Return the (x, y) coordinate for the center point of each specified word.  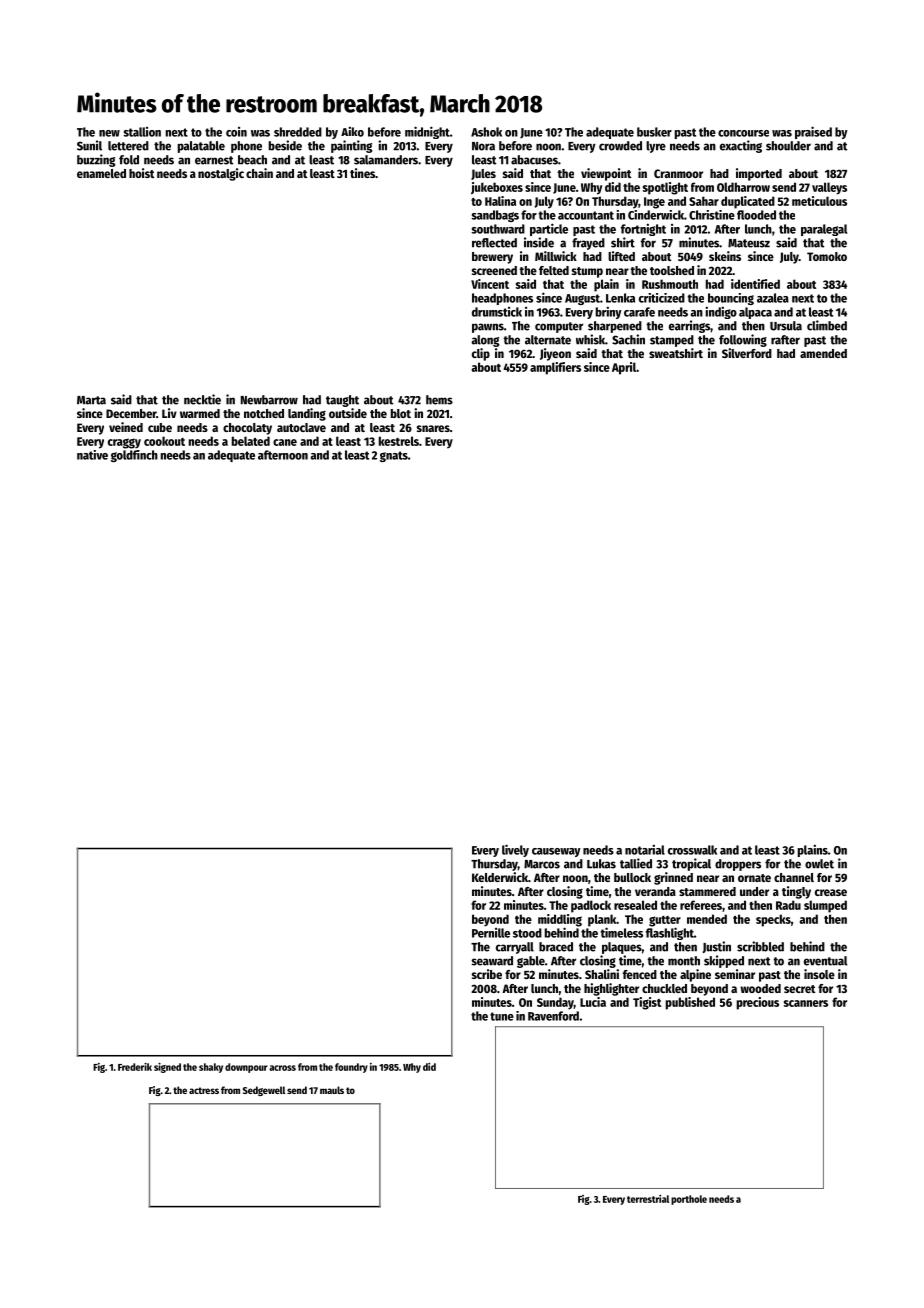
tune (502, 1016)
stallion (142, 132)
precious (758, 1003)
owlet (819, 864)
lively (515, 850)
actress (204, 1090)
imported (759, 174)
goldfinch (134, 456)
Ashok (486, 132)
